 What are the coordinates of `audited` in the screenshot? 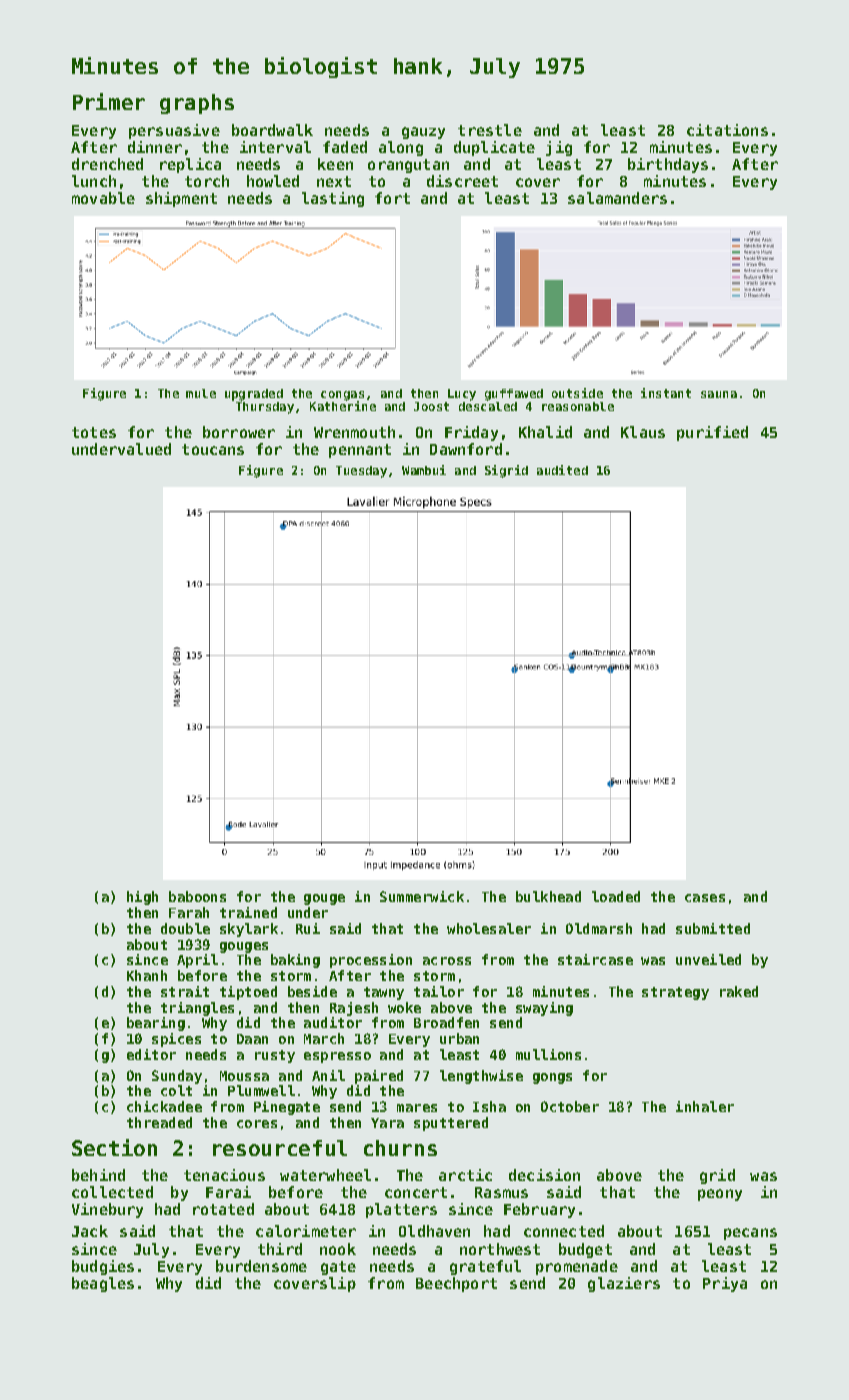 It's located at (562, 470).
